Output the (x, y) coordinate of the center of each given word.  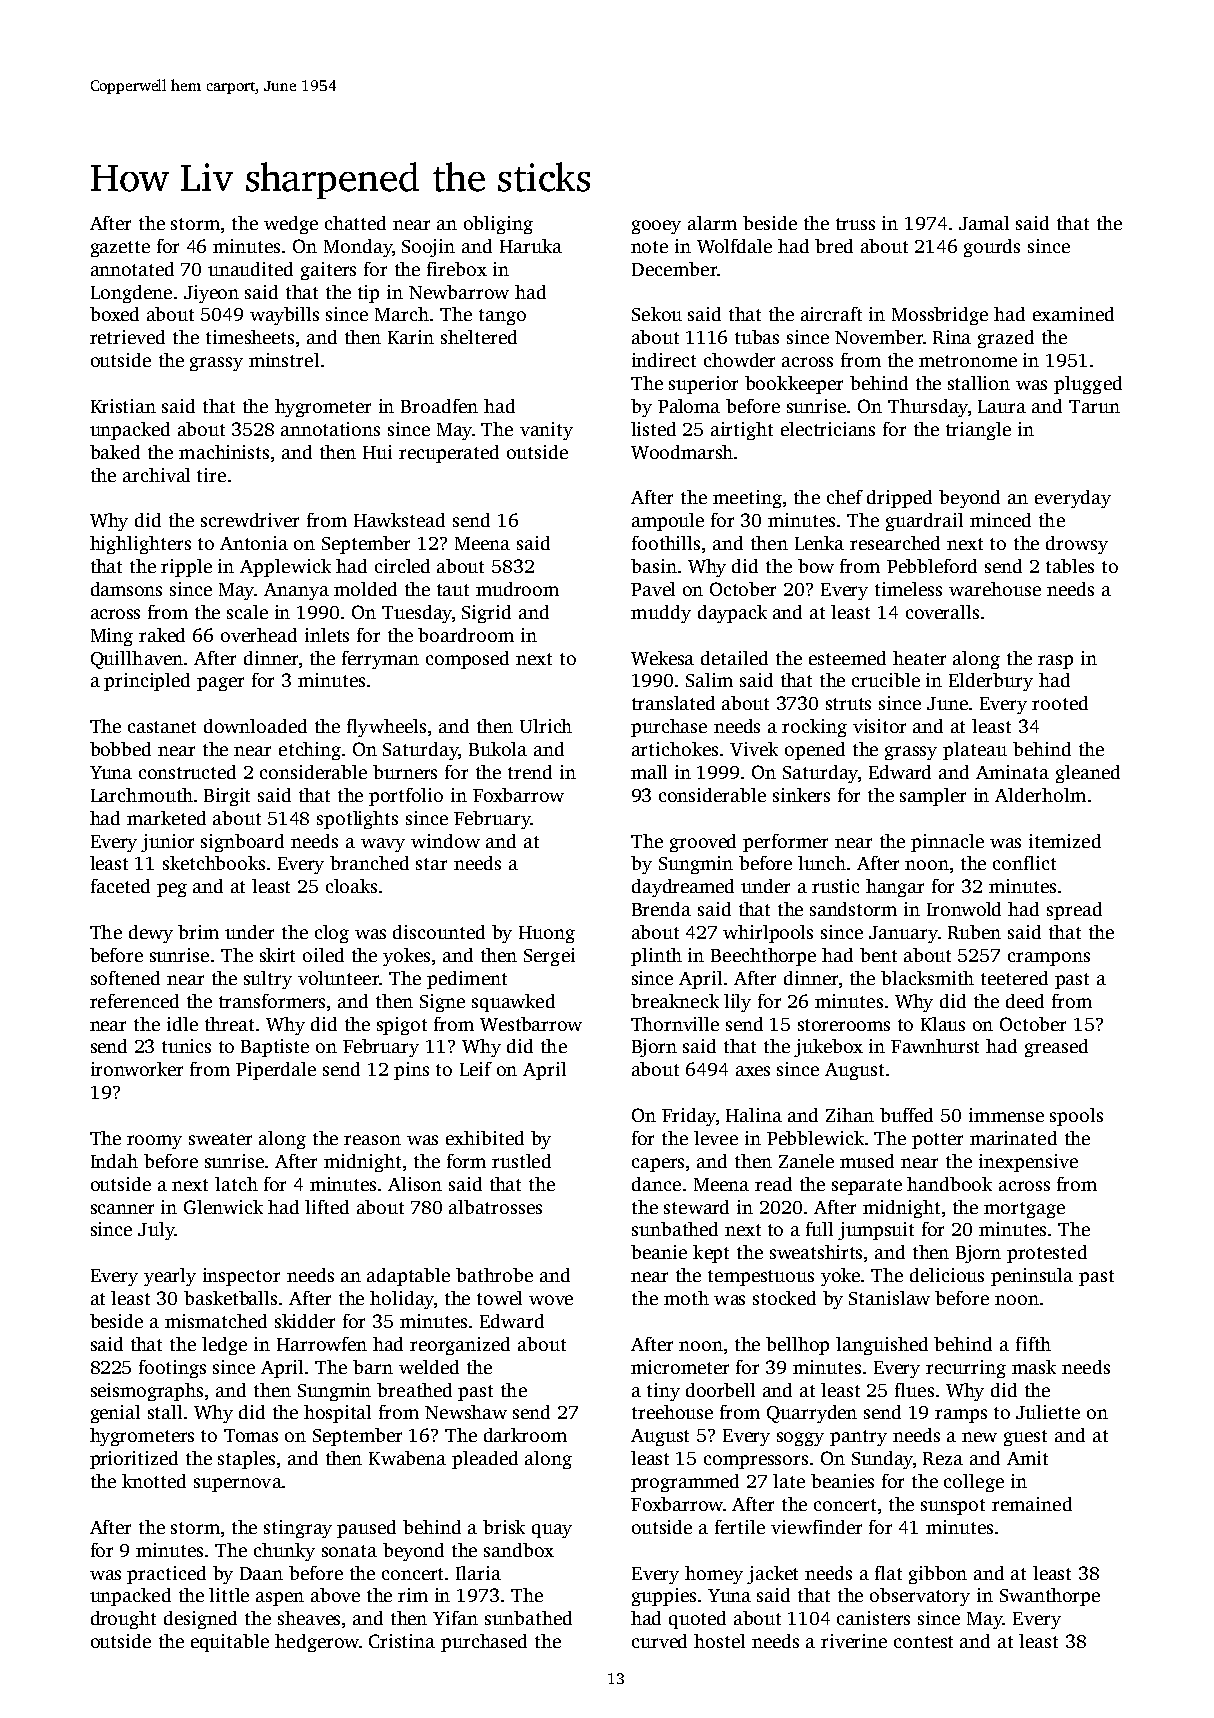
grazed (1006, 339)
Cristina (402, 1641)
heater (919, 658)
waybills (284, 316)
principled (147, 682)
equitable (230, 1643)
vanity (546, 431)
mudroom (517, 589)
